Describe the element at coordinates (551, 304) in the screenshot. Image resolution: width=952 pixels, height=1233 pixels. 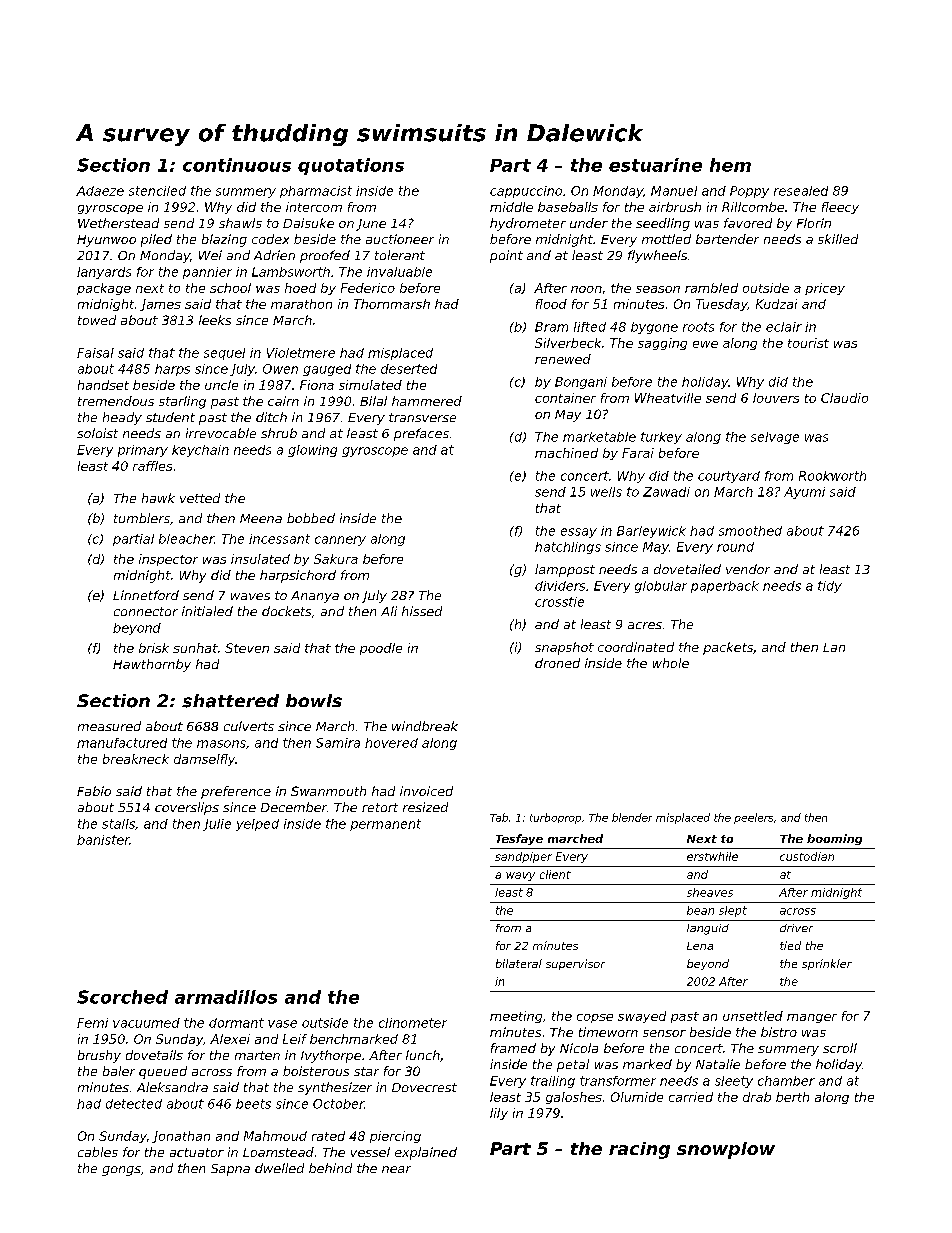
I see `flood` at that location.
